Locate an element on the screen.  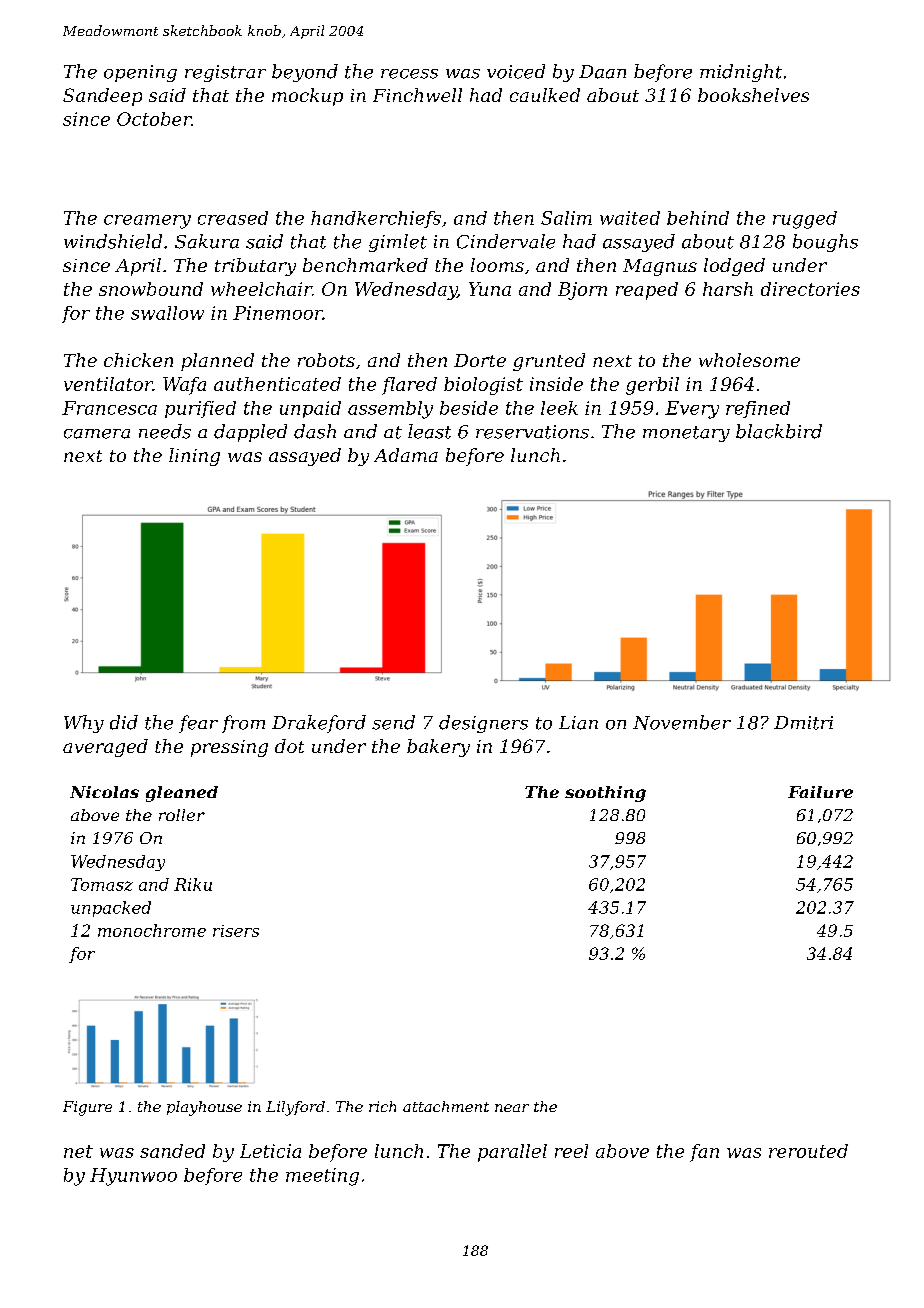
Dmitri is located at coordinates (803, 723).
